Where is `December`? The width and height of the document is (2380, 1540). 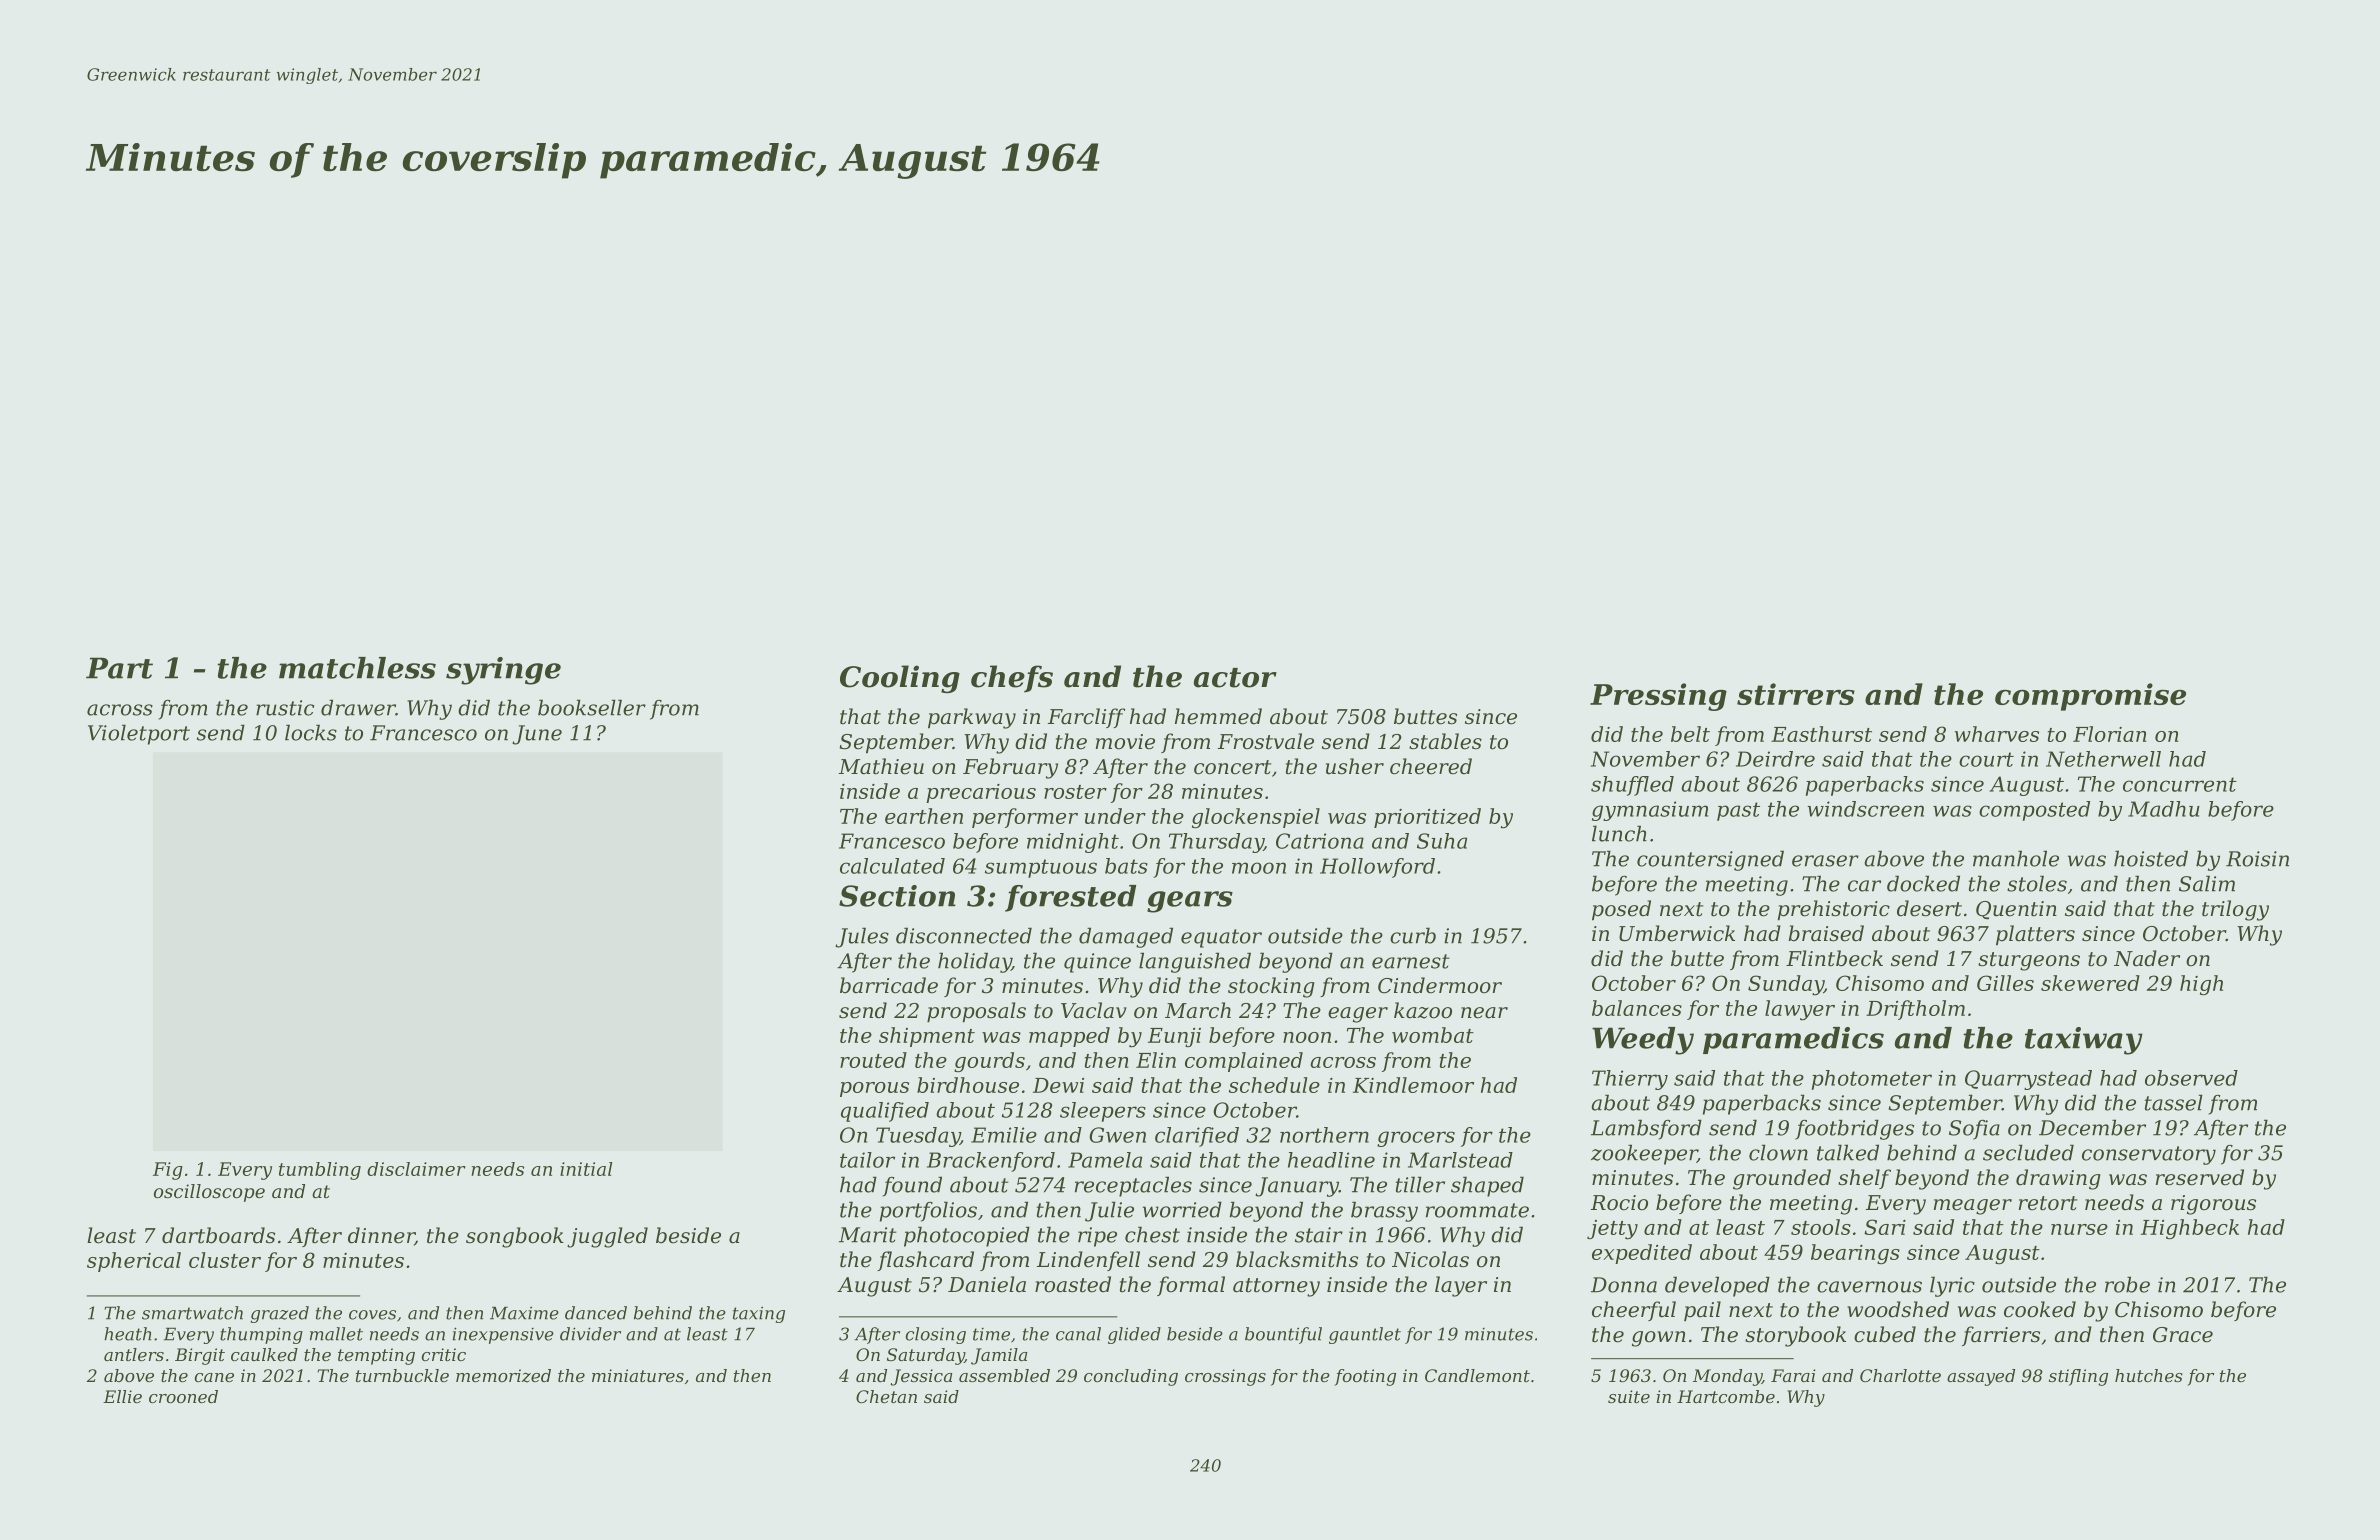 December is located at coordinates (2092, 1127).
